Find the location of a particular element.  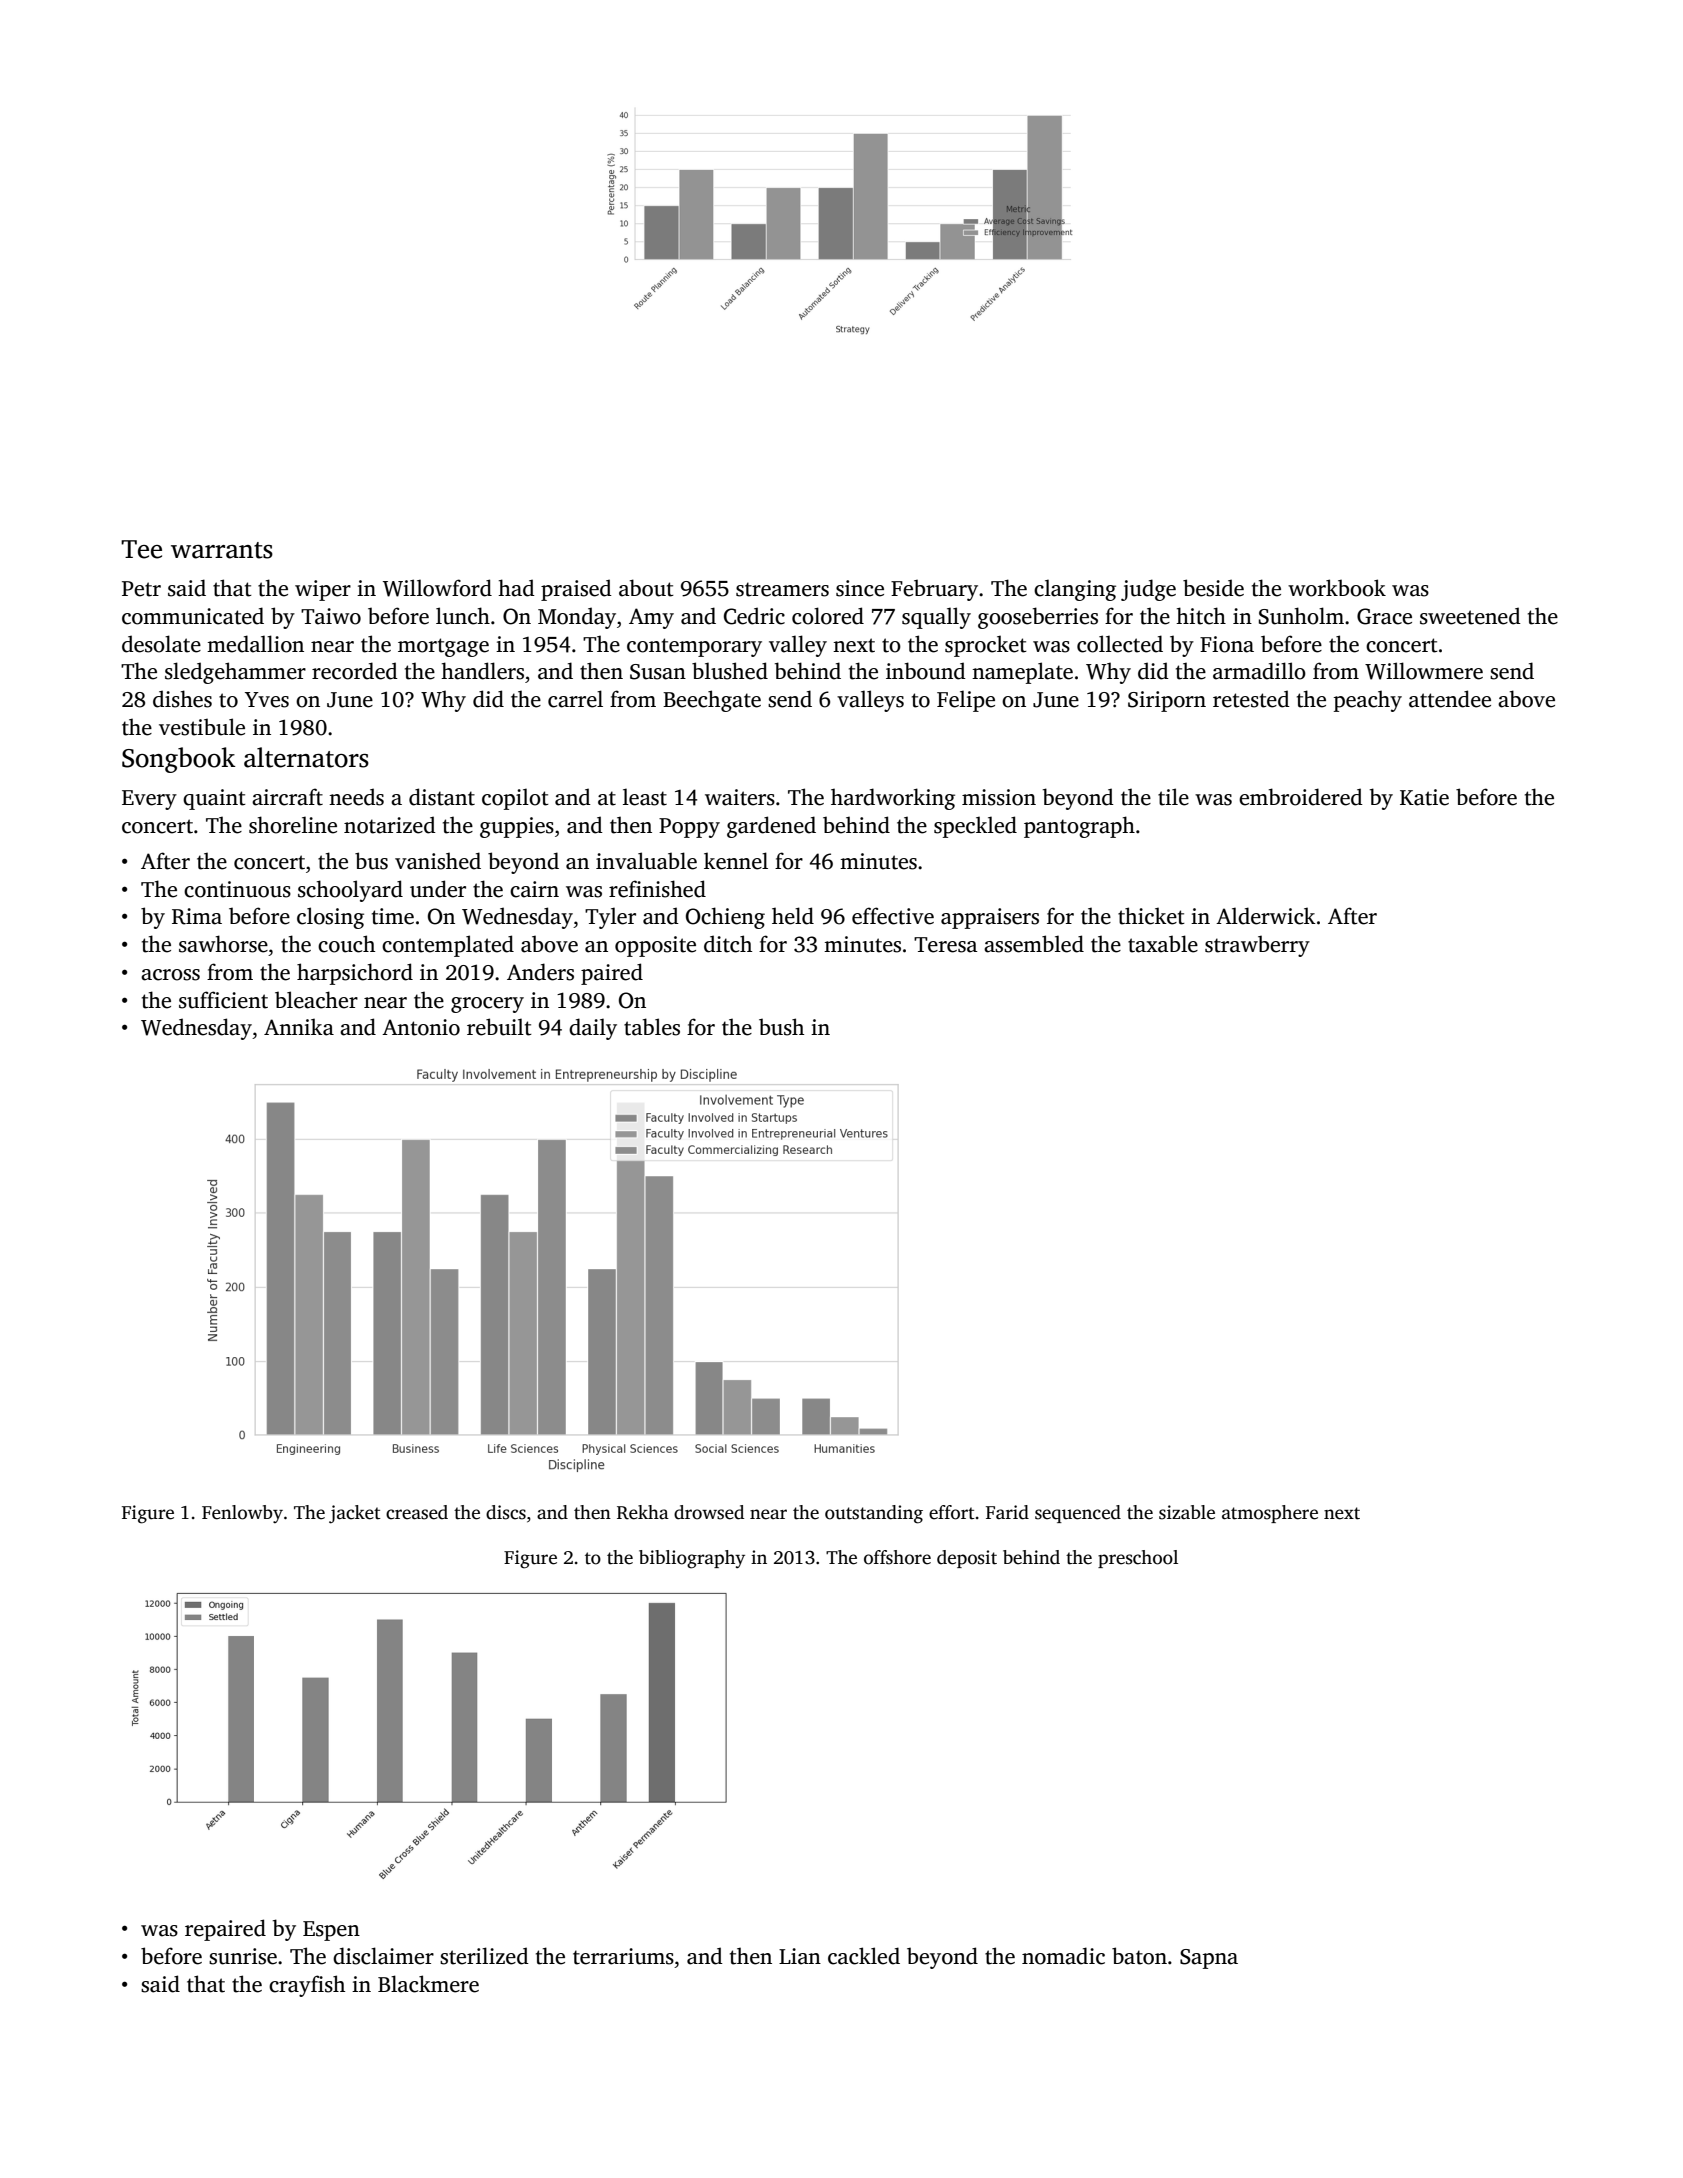

Blackmere is located at coordinates (428, 1984).
